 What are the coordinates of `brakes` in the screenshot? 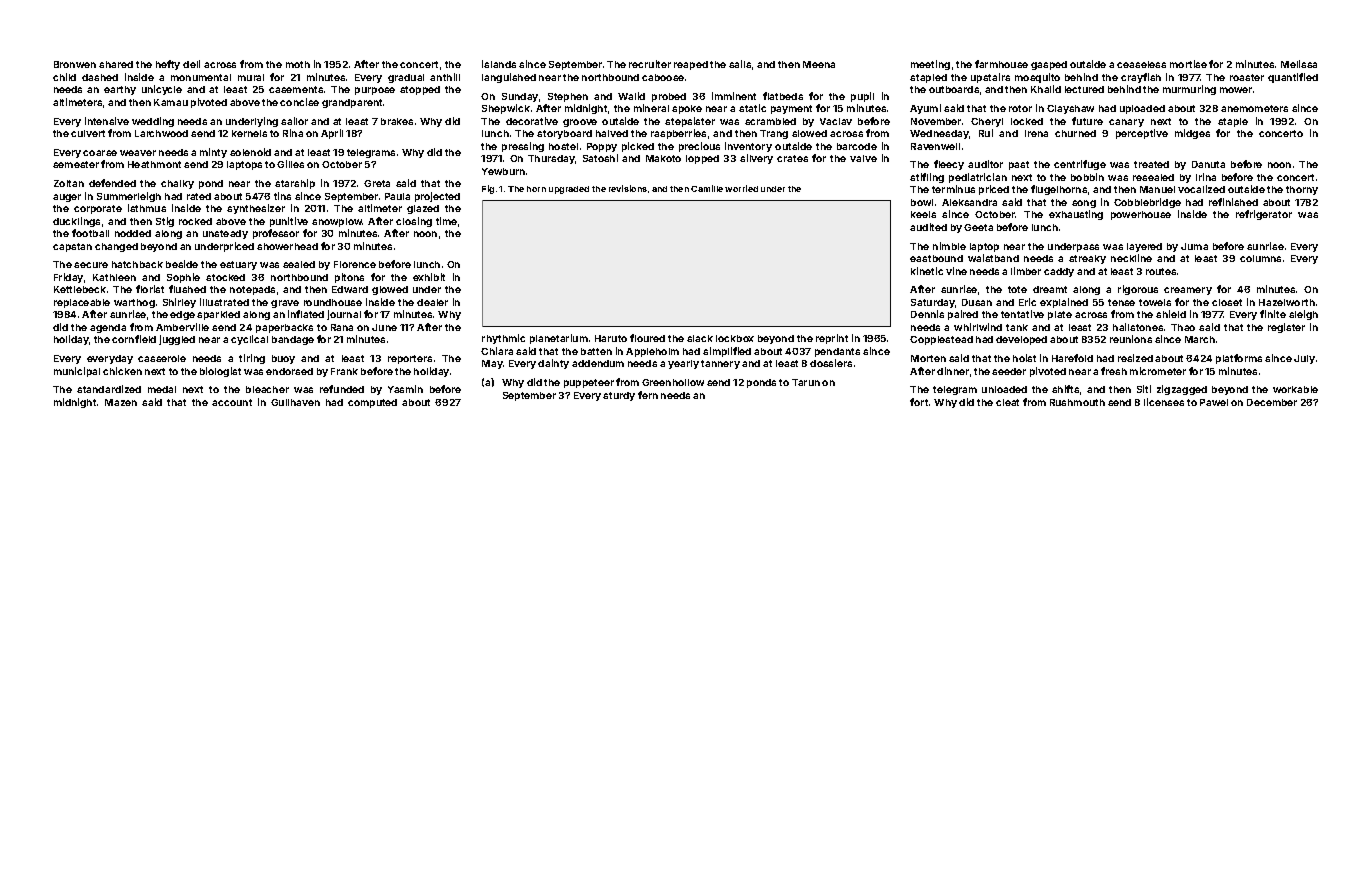 It's located at (397, 121).
